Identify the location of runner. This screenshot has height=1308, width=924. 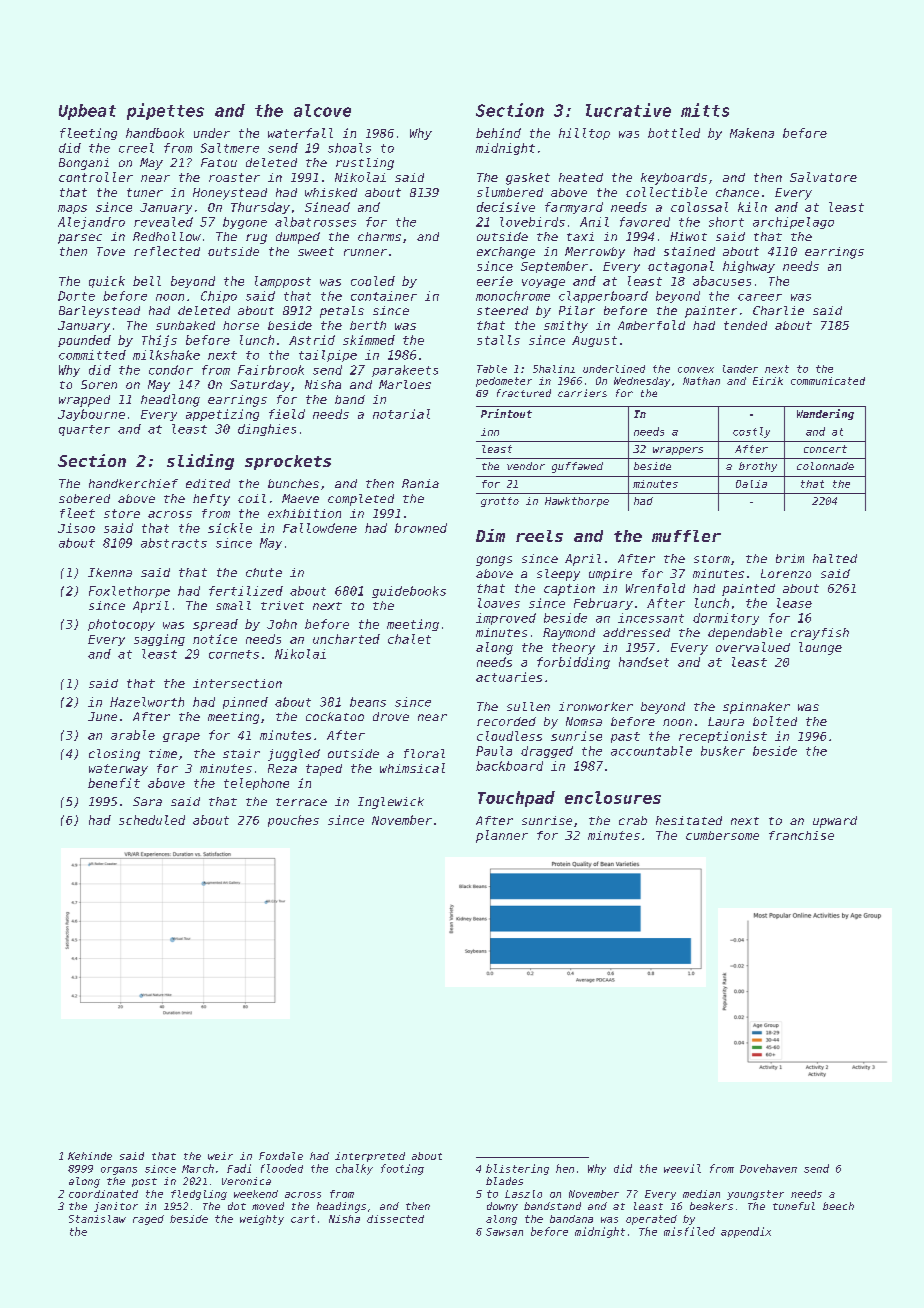
(365, 252).
